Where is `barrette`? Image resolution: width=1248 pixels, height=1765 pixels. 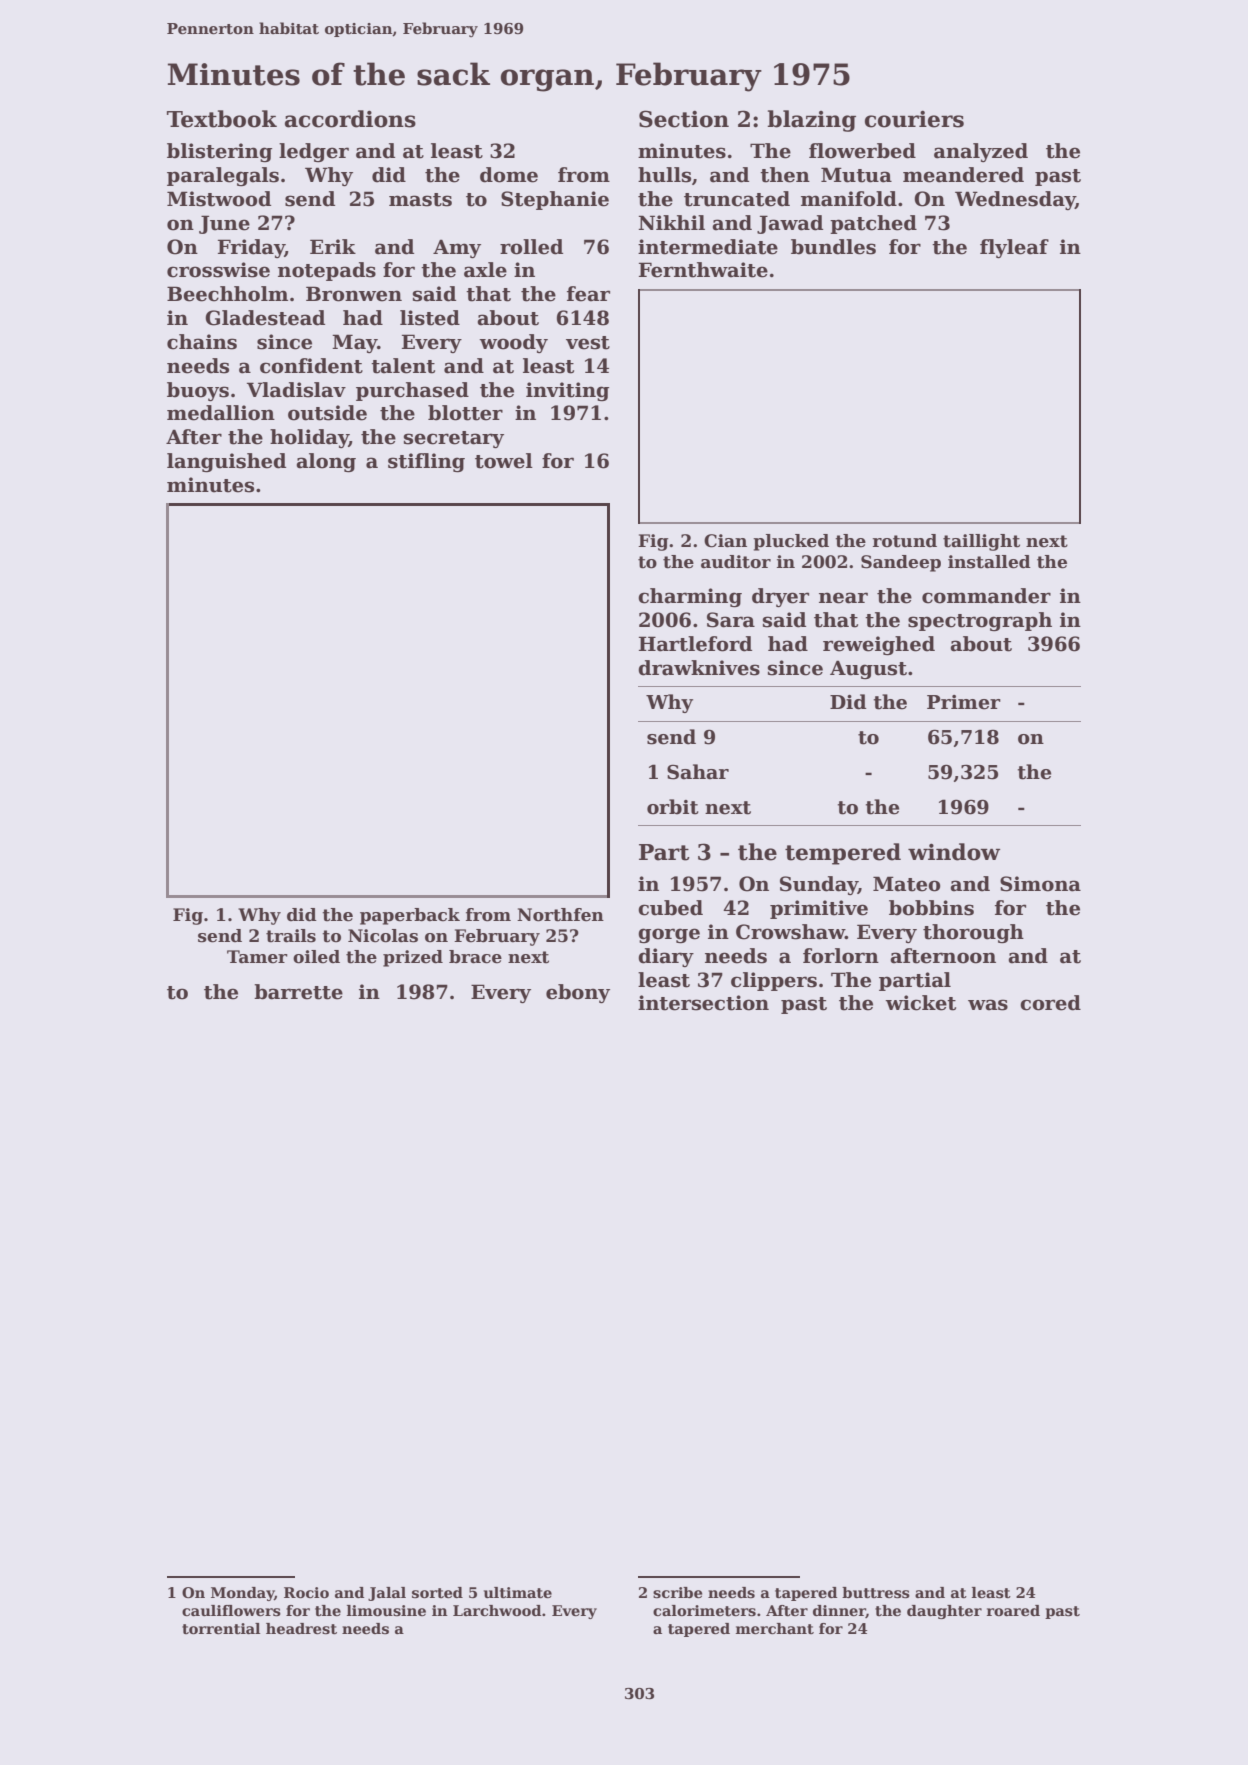 barrette is located at coordinates (298, 992).
